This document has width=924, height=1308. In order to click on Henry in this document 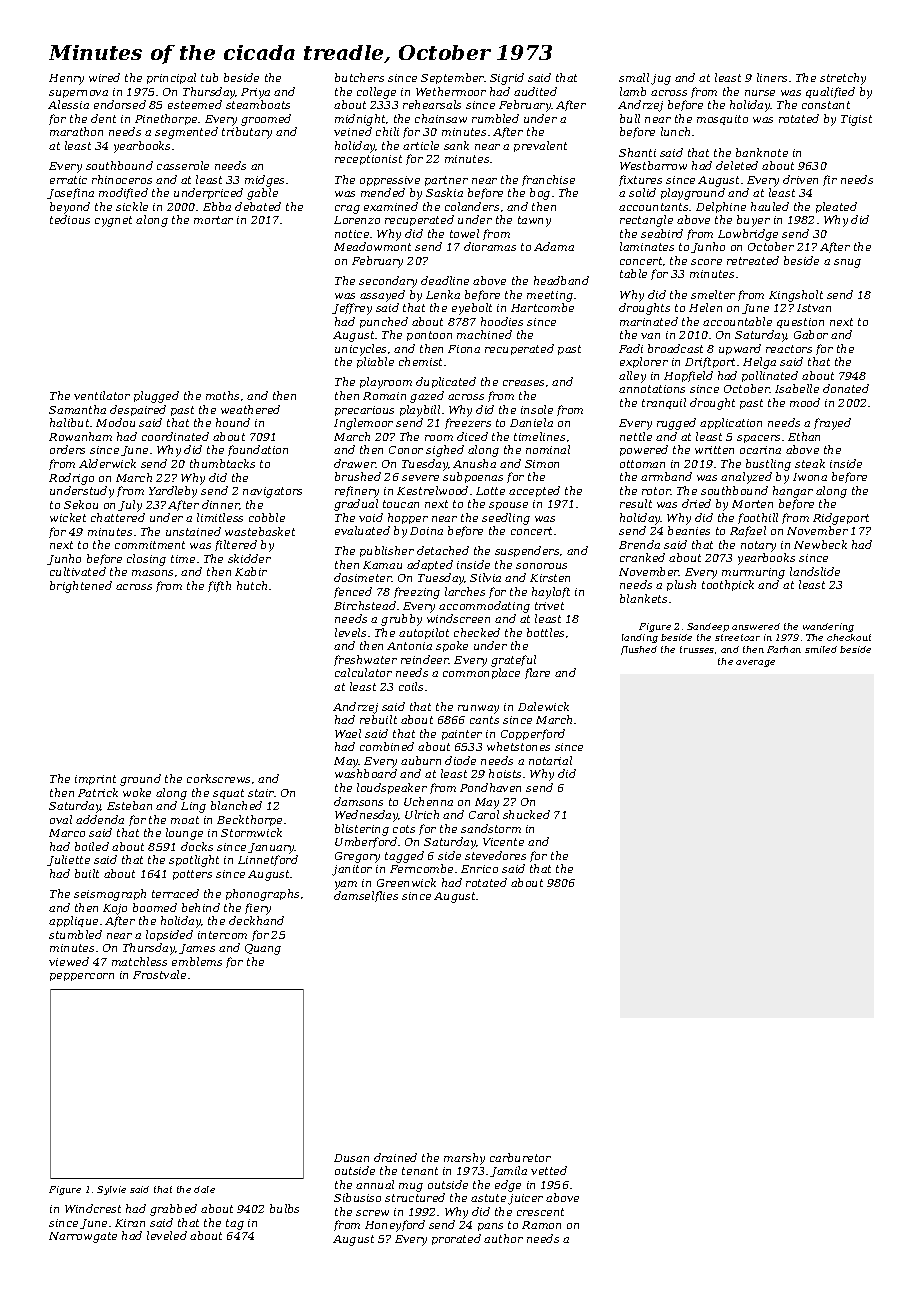, I will do `click(66, 79)`.
